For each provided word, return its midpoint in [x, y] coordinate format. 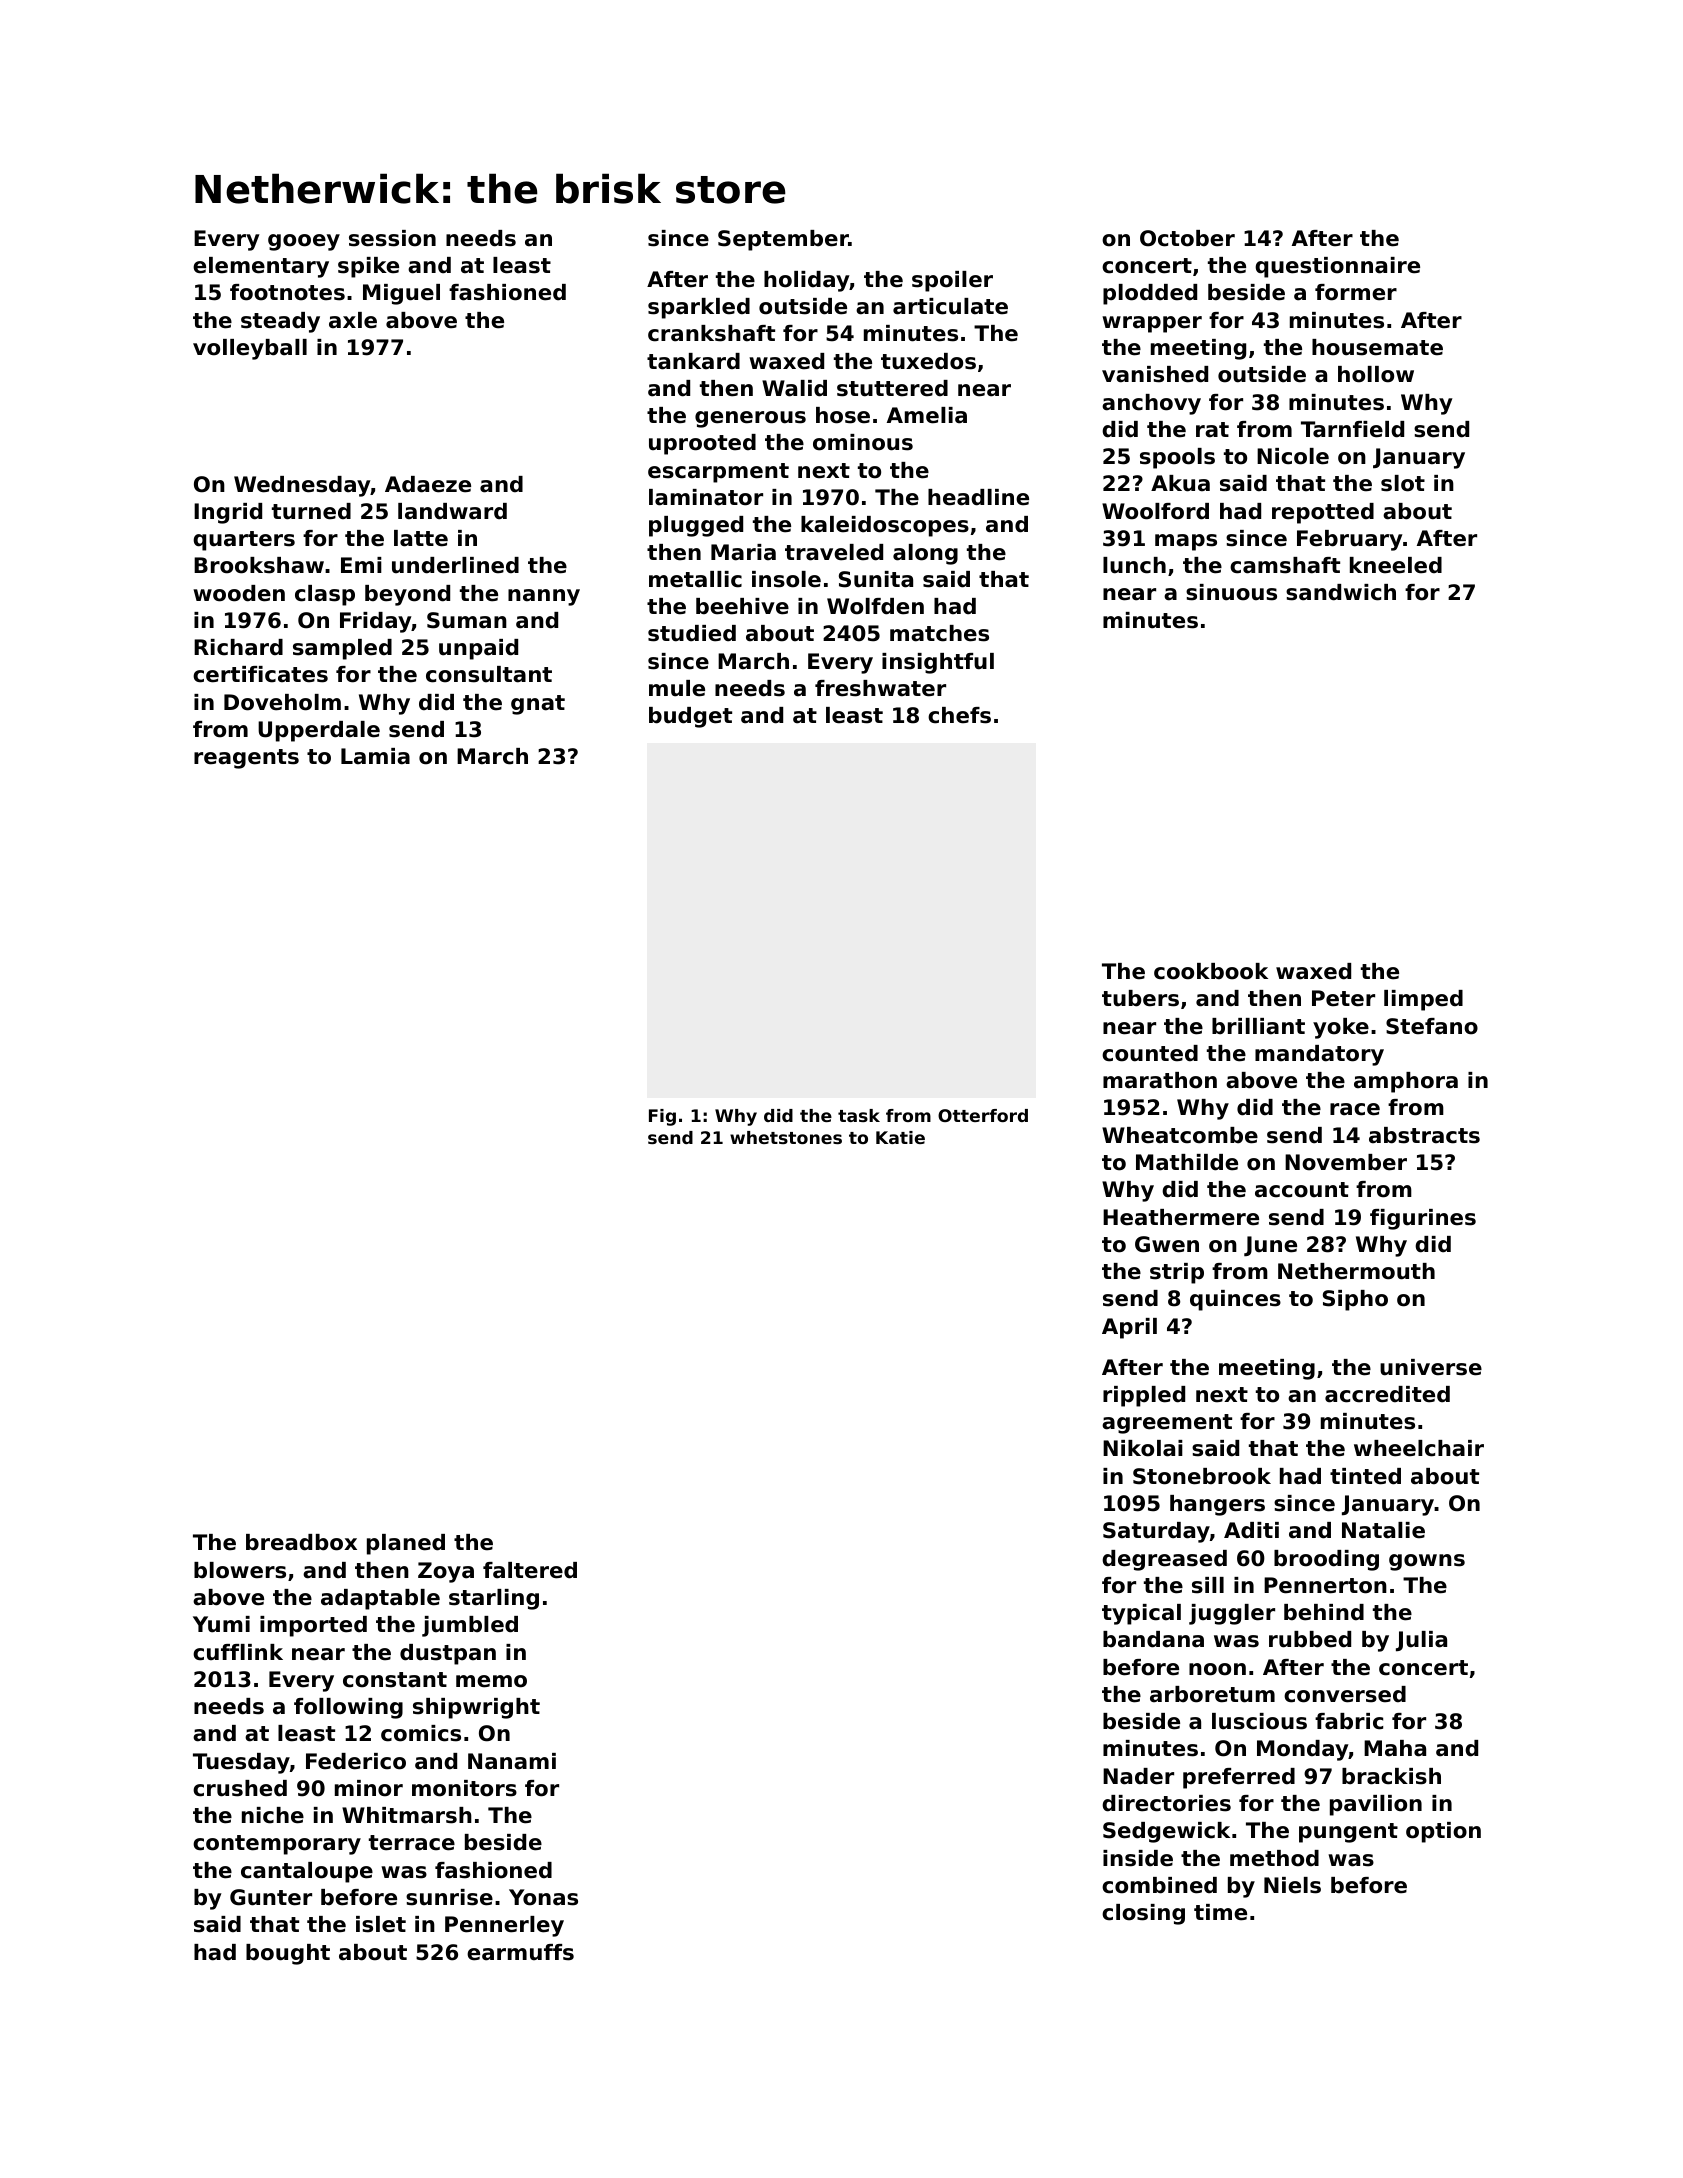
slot [1403, 483]
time [1220, 1912]
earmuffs [520, 1952]
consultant [489, 674]
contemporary [277, 1845]
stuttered [892, 388]
